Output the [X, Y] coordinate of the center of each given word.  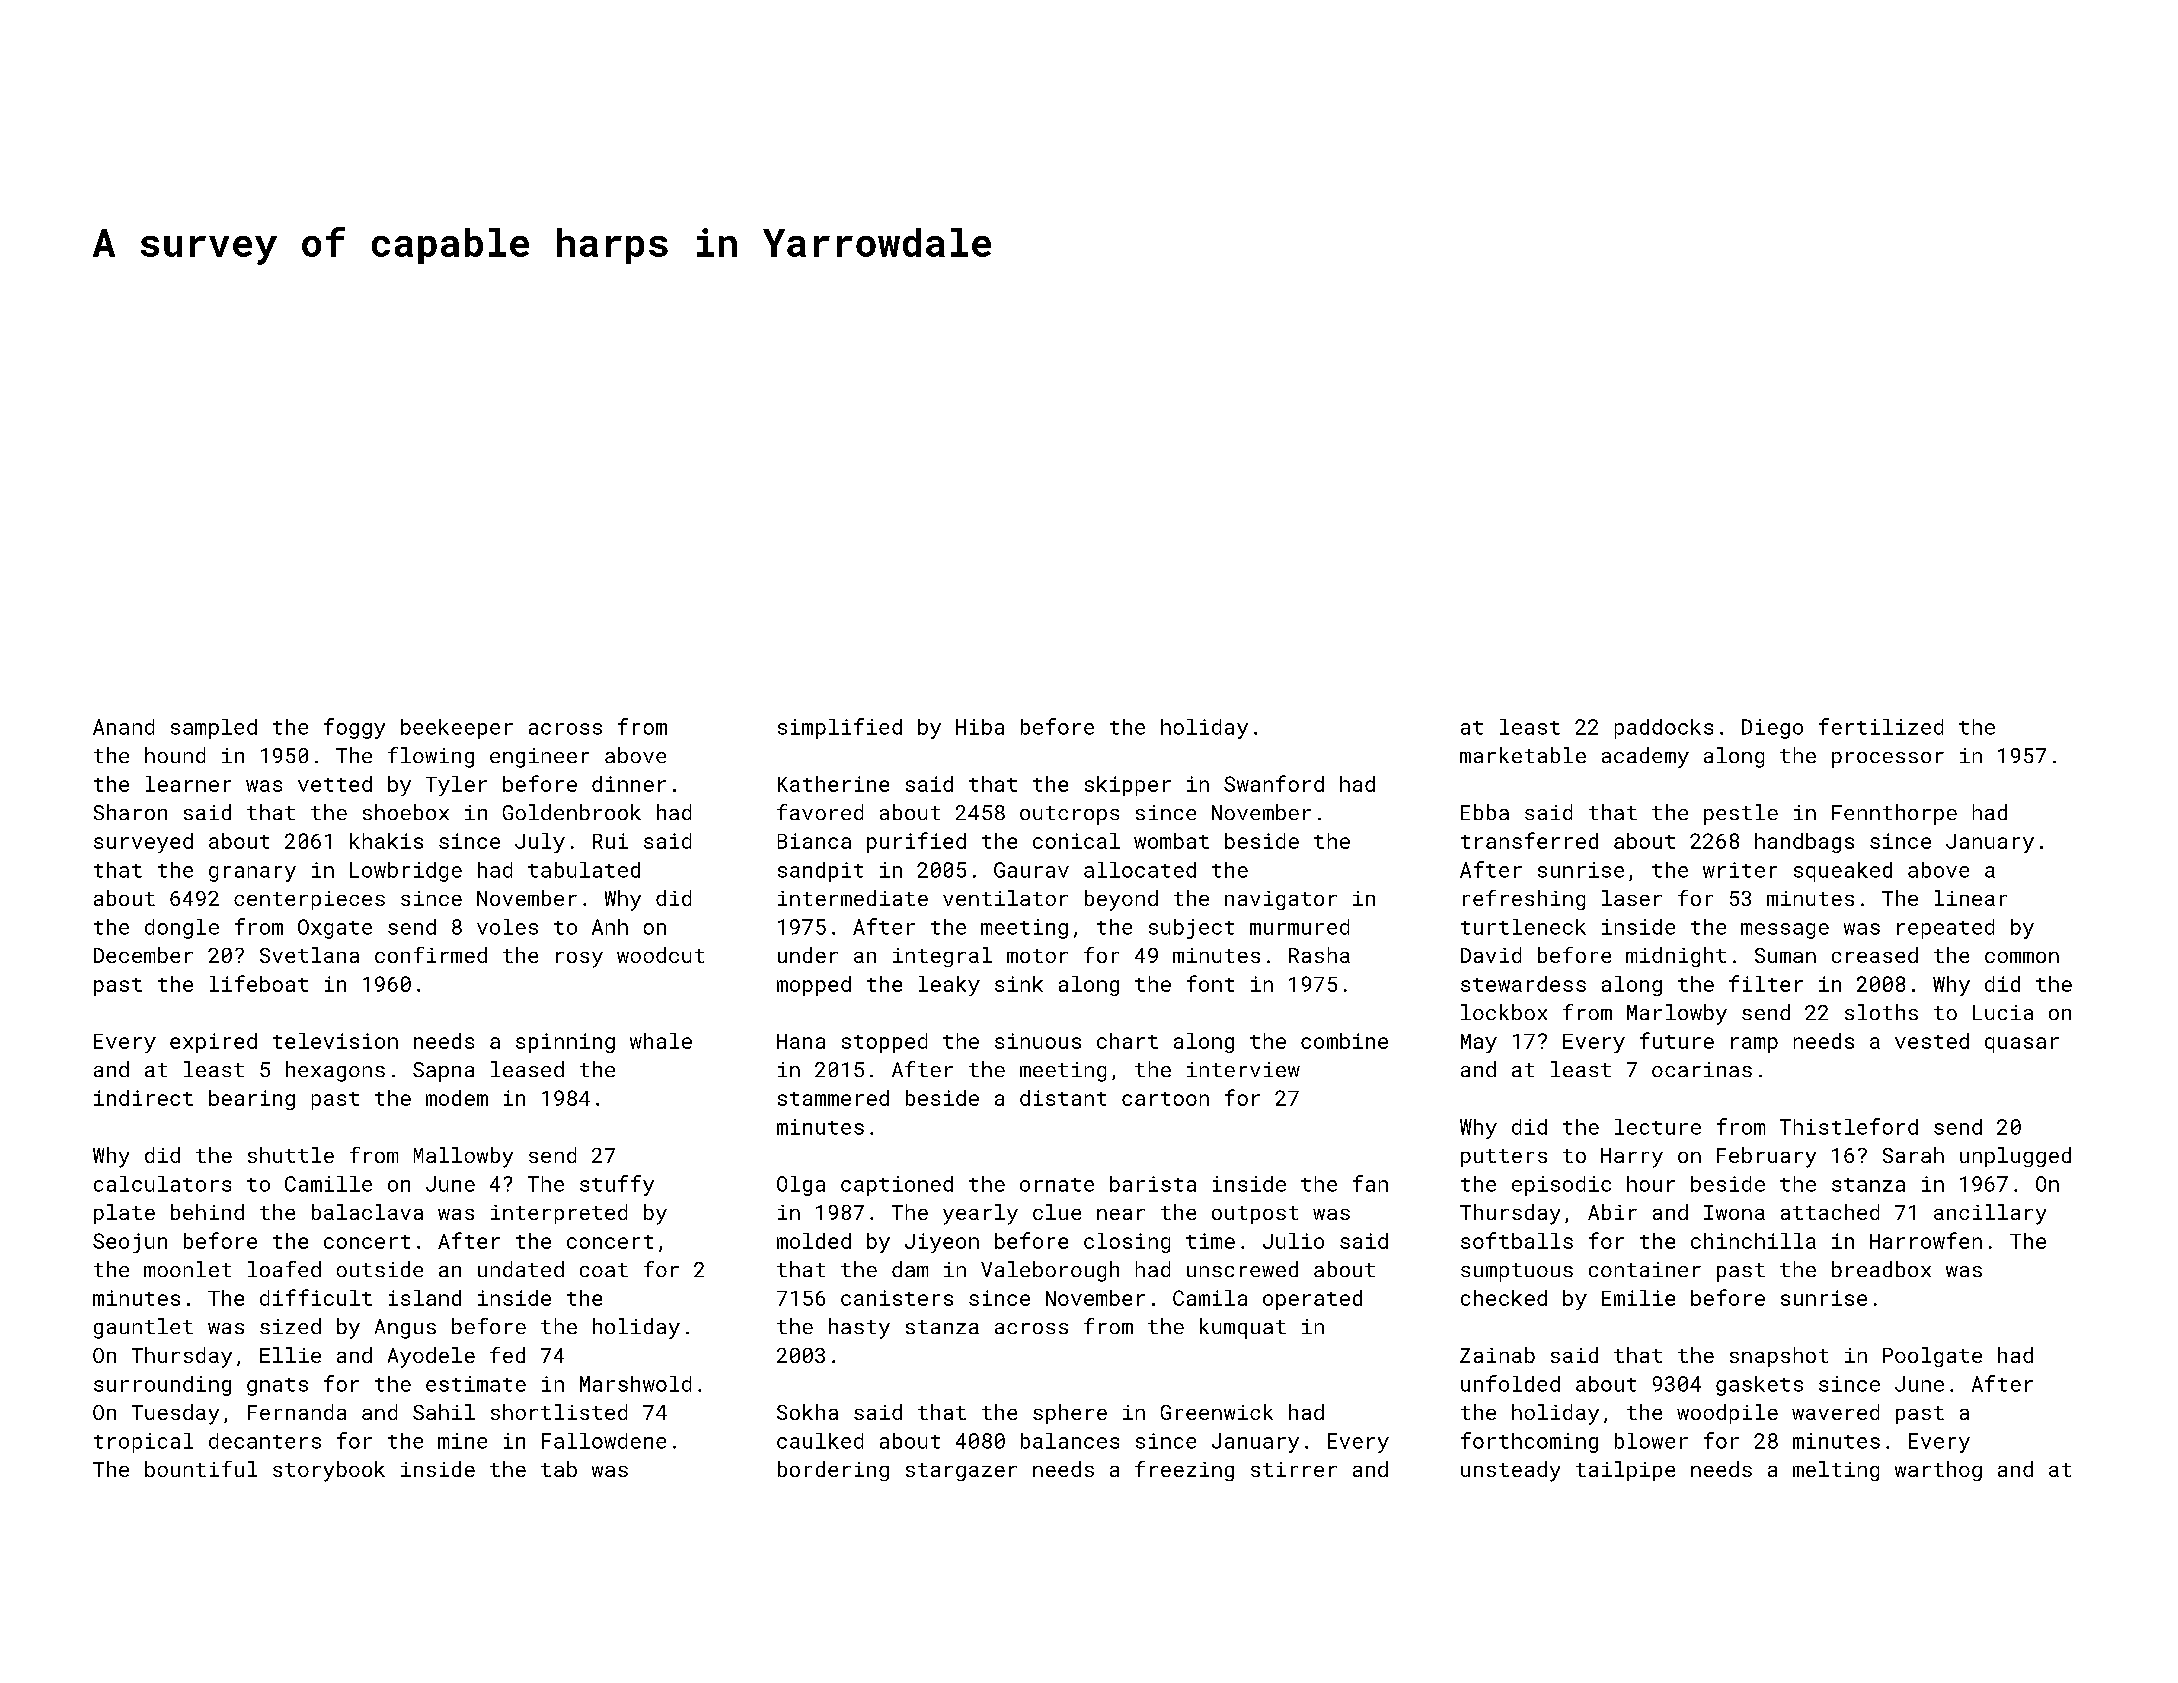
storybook [329, 1471]
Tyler [456, 786]
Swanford [1274, 783]
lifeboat [259, 983]
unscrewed [1242, 1269]
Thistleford [1849, 1126]
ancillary [1990, 1214]
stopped [884, 1043]
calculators [162, 1184]
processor [1888, 760]
